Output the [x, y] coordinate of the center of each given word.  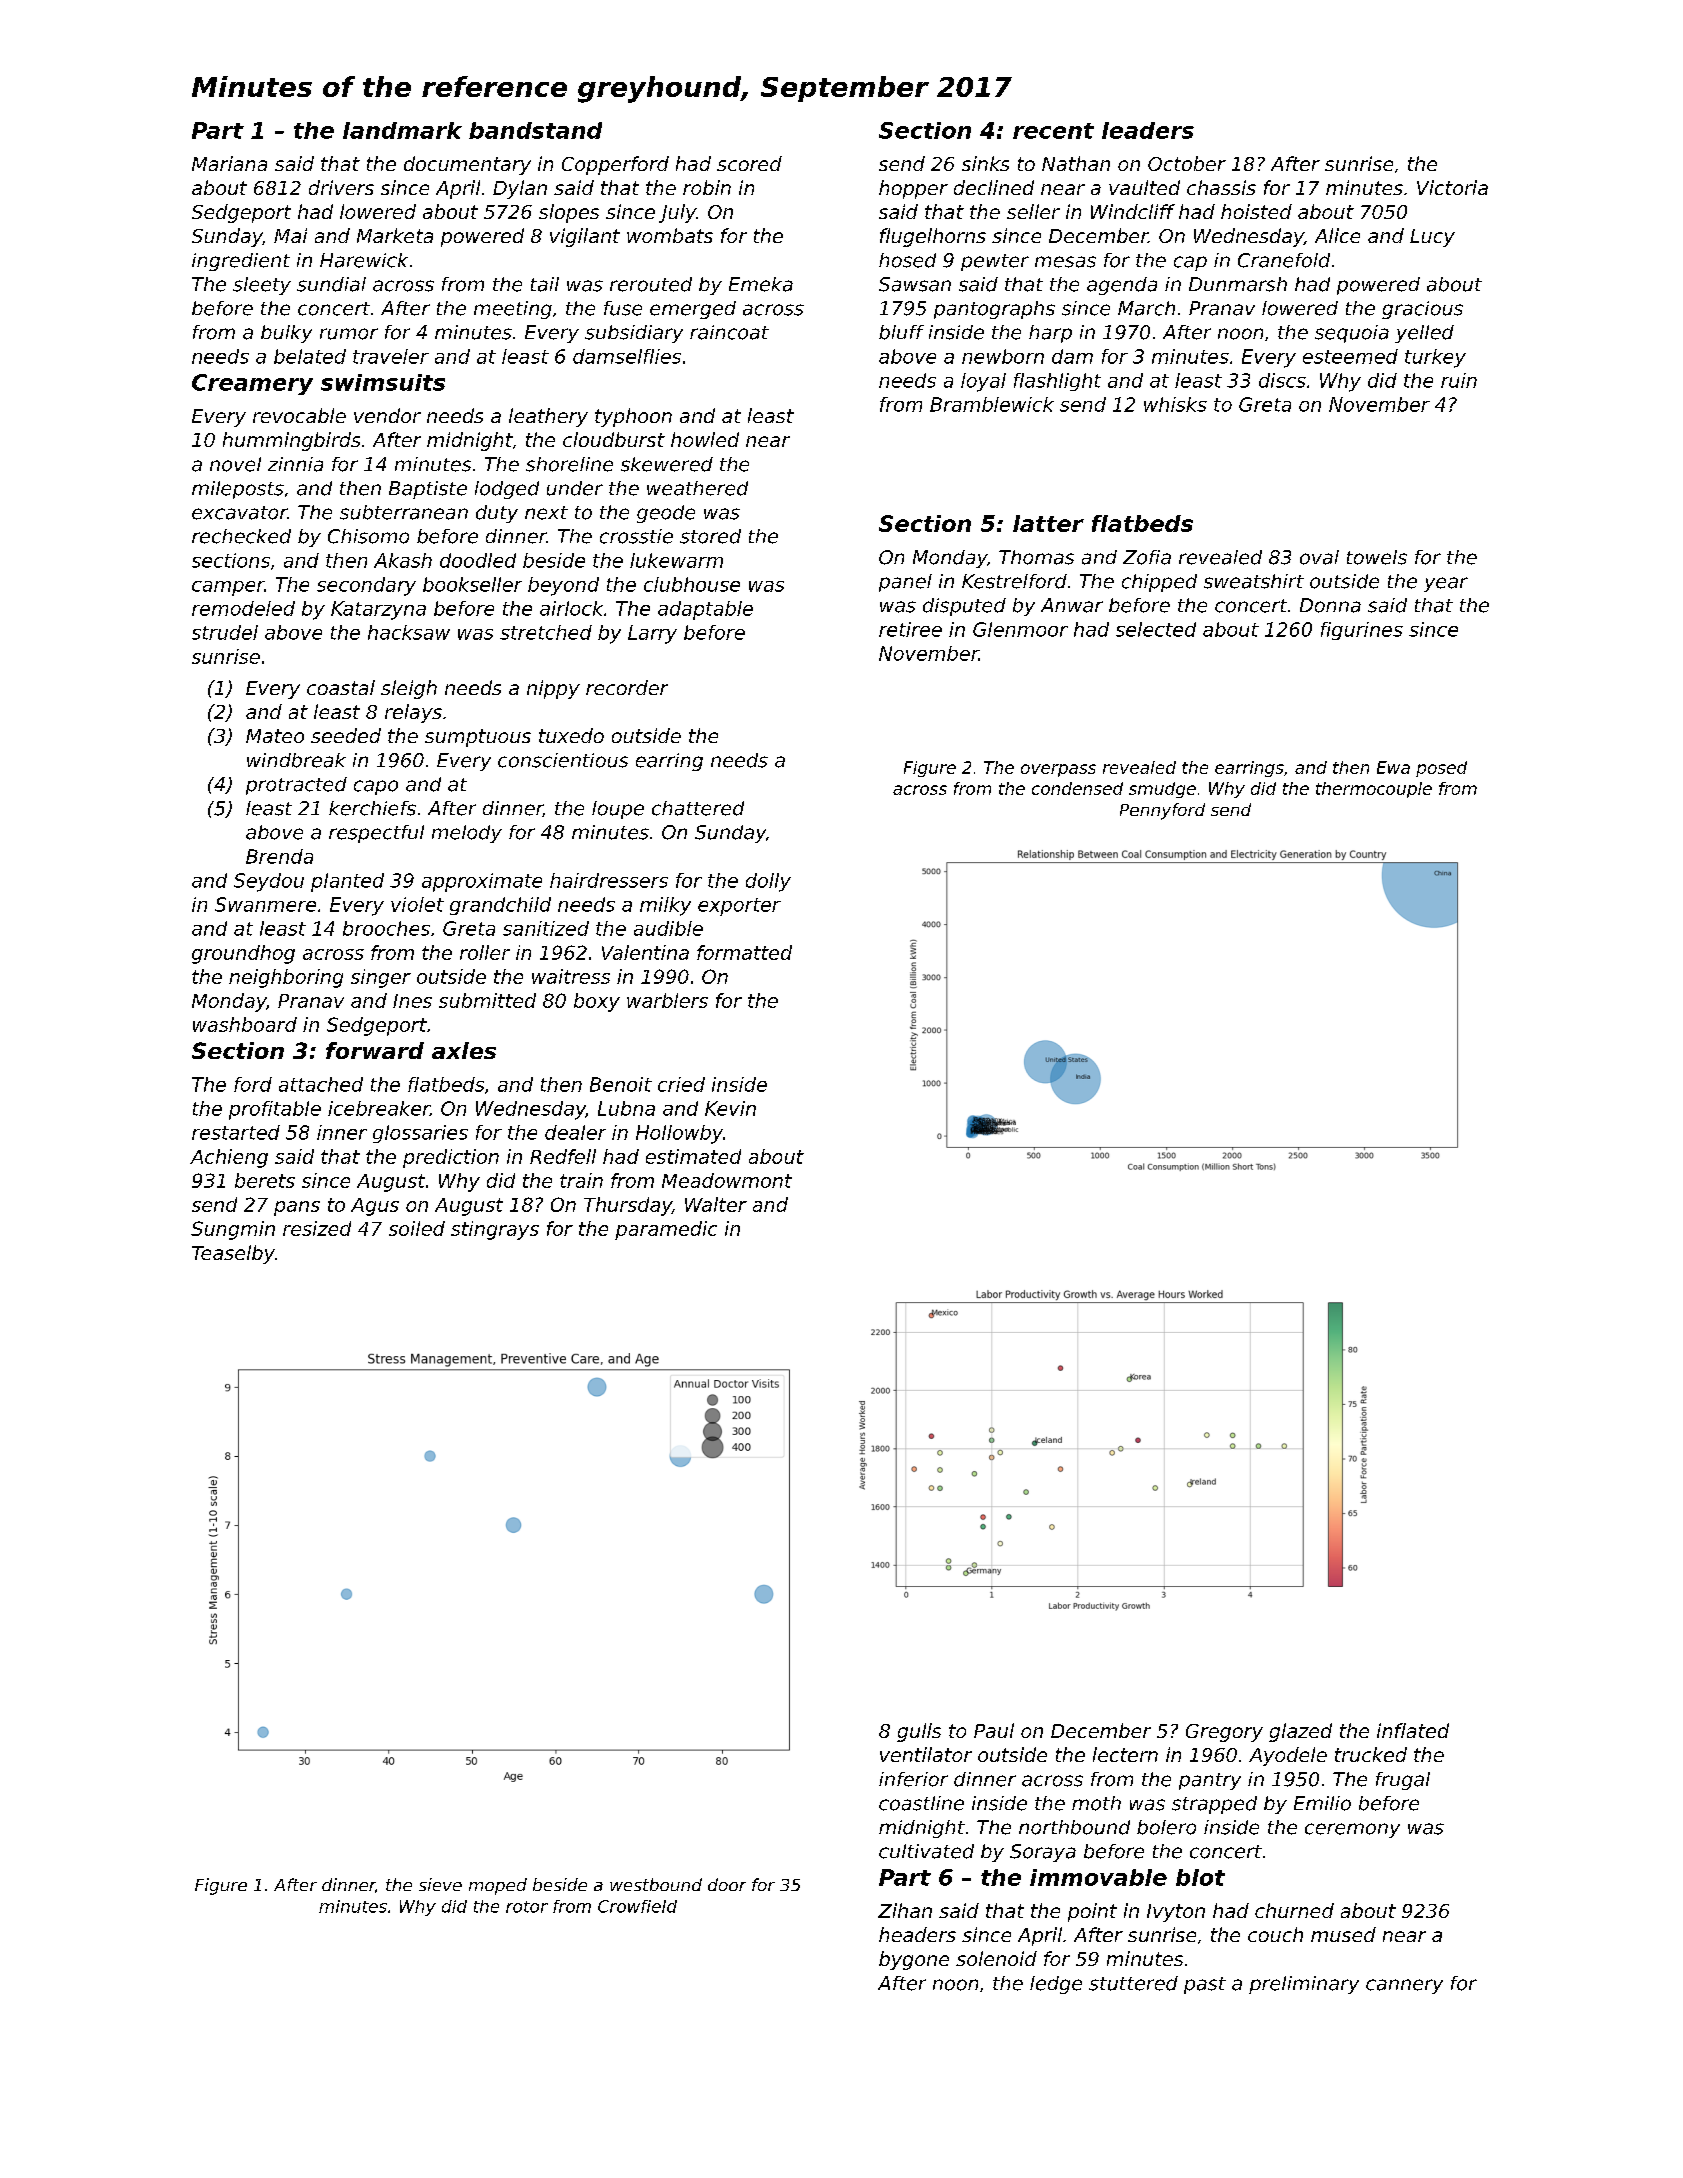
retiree [910, 629]
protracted [296, 786]
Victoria [1452, 187]
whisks [1175, 404]
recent [1053, 131]
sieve [440, 1884]
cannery [1404, 1986]
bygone [914, 1960]
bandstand [535, 130]
